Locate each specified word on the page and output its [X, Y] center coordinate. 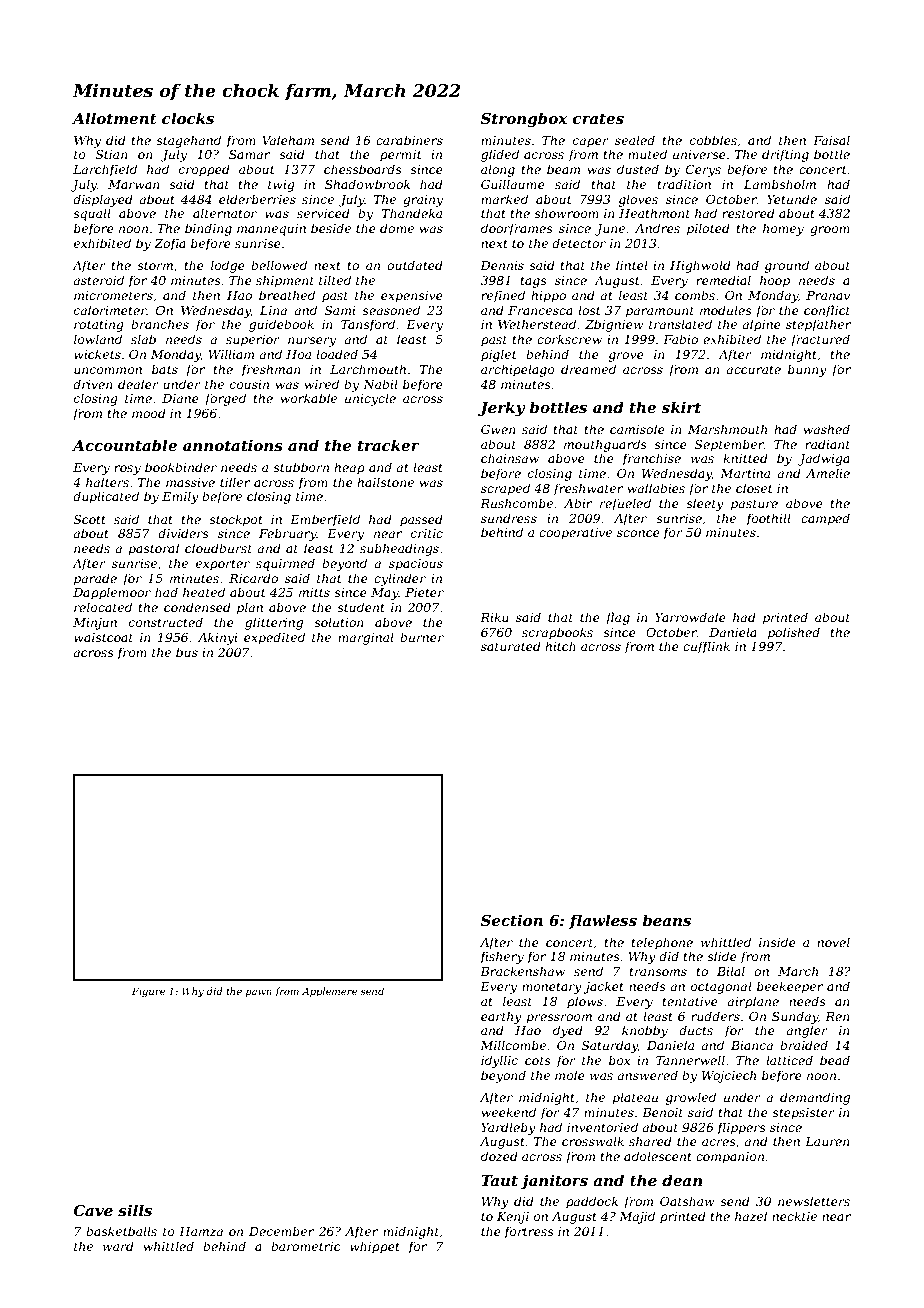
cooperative [575, 534]
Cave [93, 1210]
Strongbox [524, 120]
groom [830, 231]
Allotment [114, 118]
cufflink [706, 647]
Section [512, 920]
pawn [259, 993]
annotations [233, 445]
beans [666, 920]
